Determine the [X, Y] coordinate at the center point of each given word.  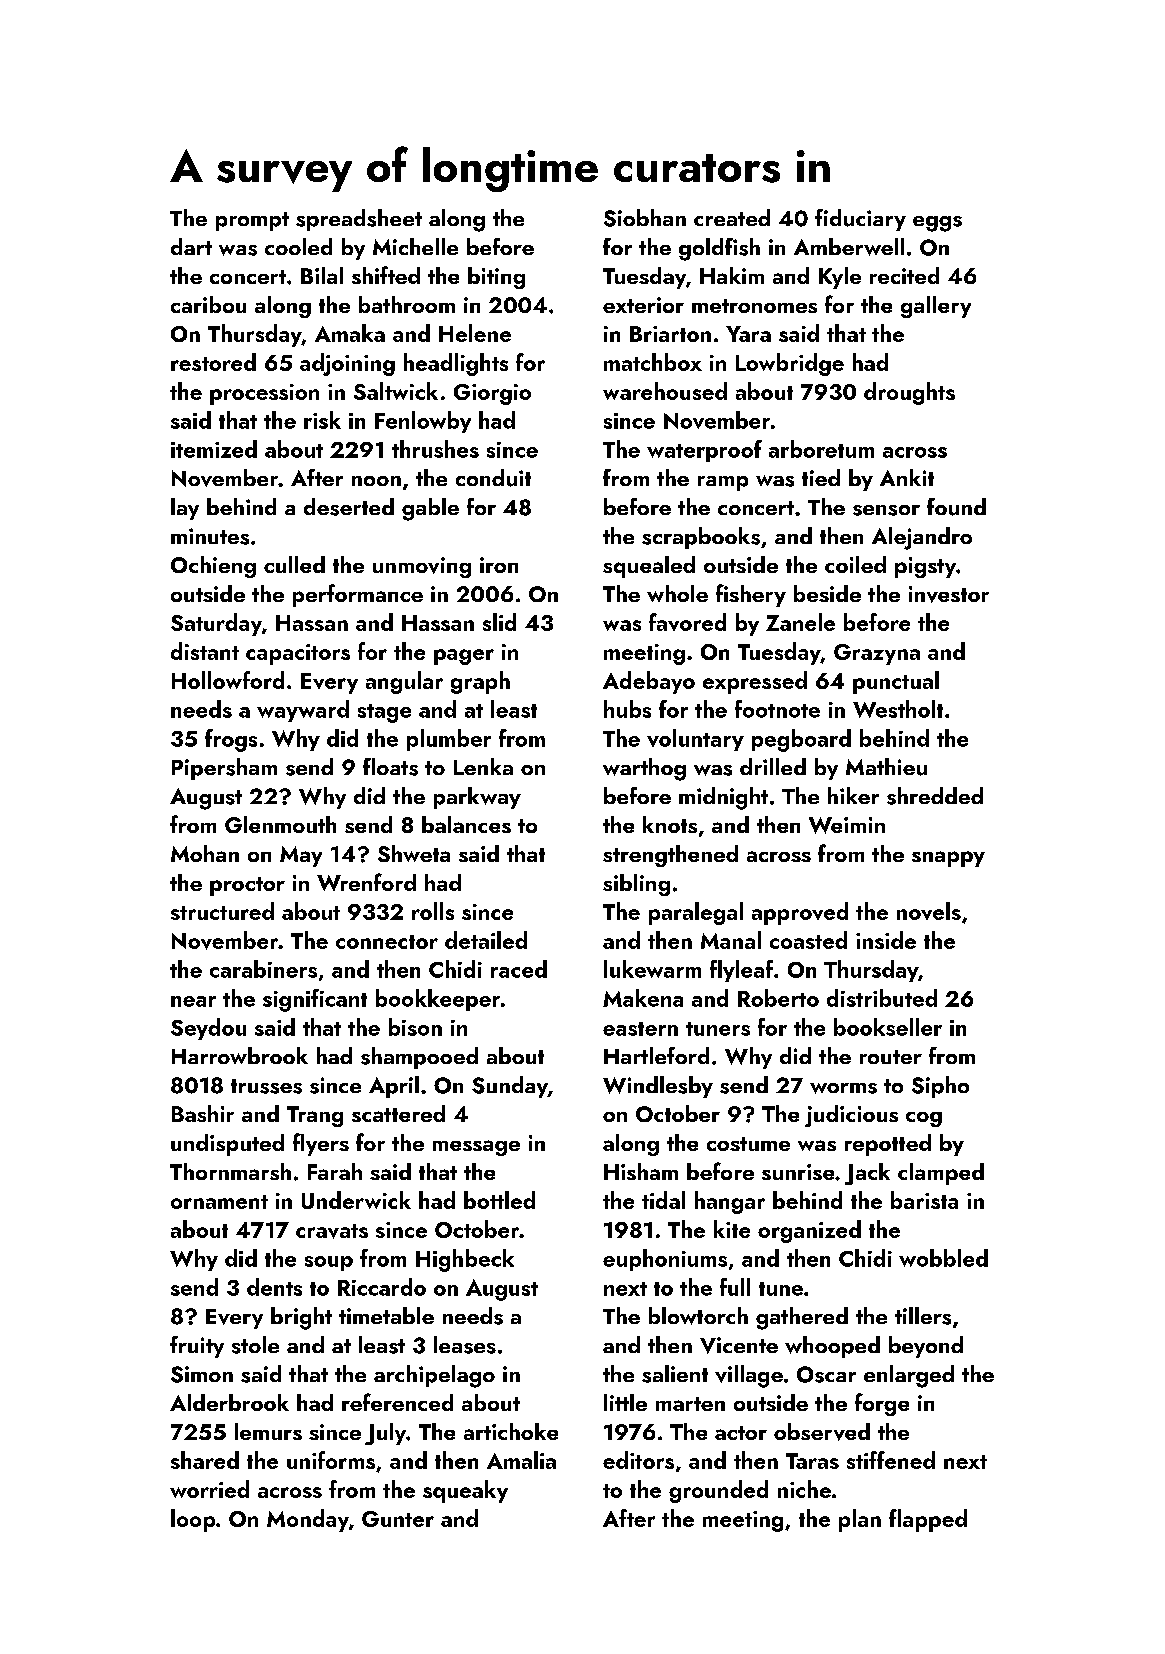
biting [496, 278]
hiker [853, 795]
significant [315, 1000]
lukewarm [652, 969]
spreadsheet [359, 220]
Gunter [398, 1519]
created [732, 217]
